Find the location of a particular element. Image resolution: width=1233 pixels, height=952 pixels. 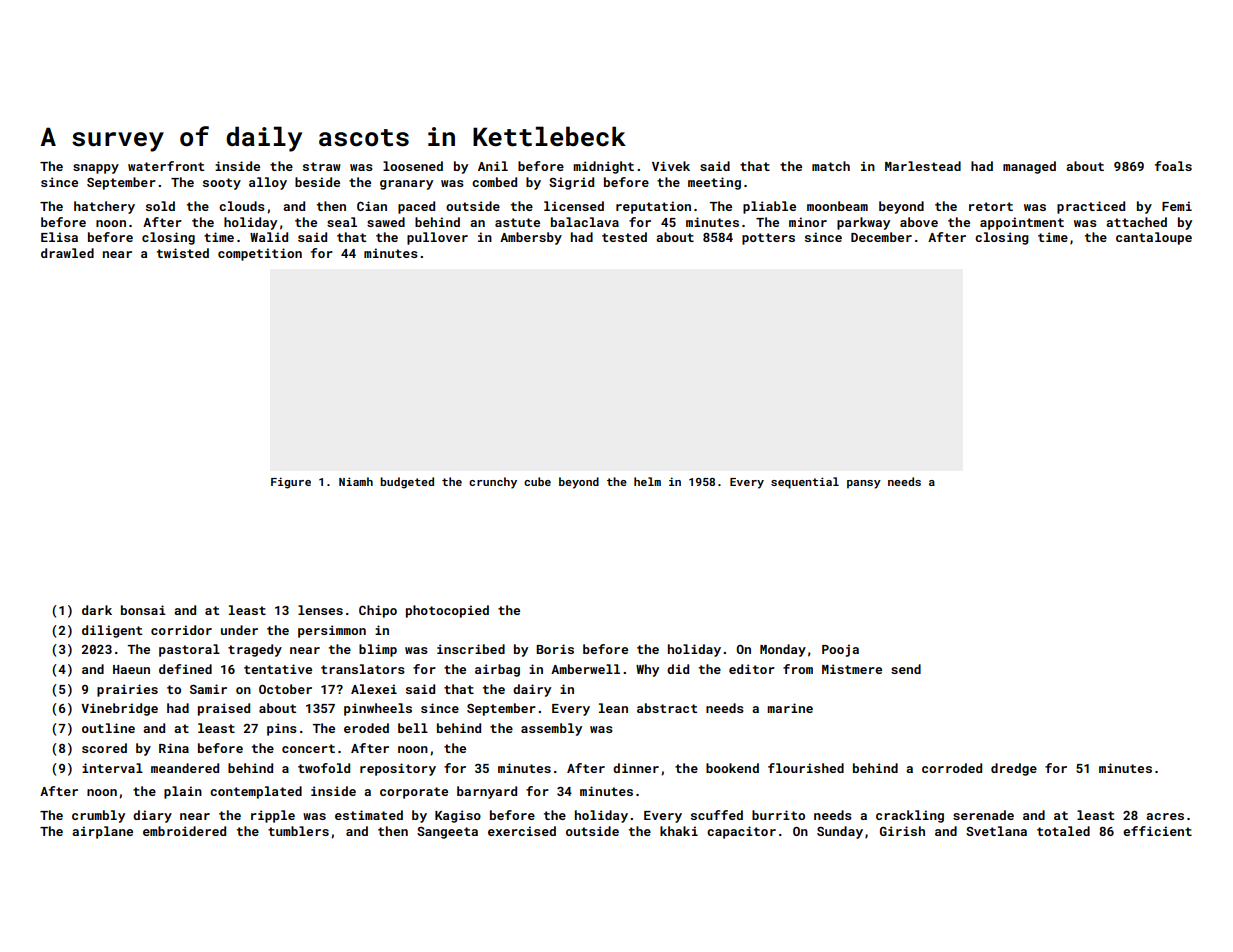

straw is located at coordinates (322, 166).
